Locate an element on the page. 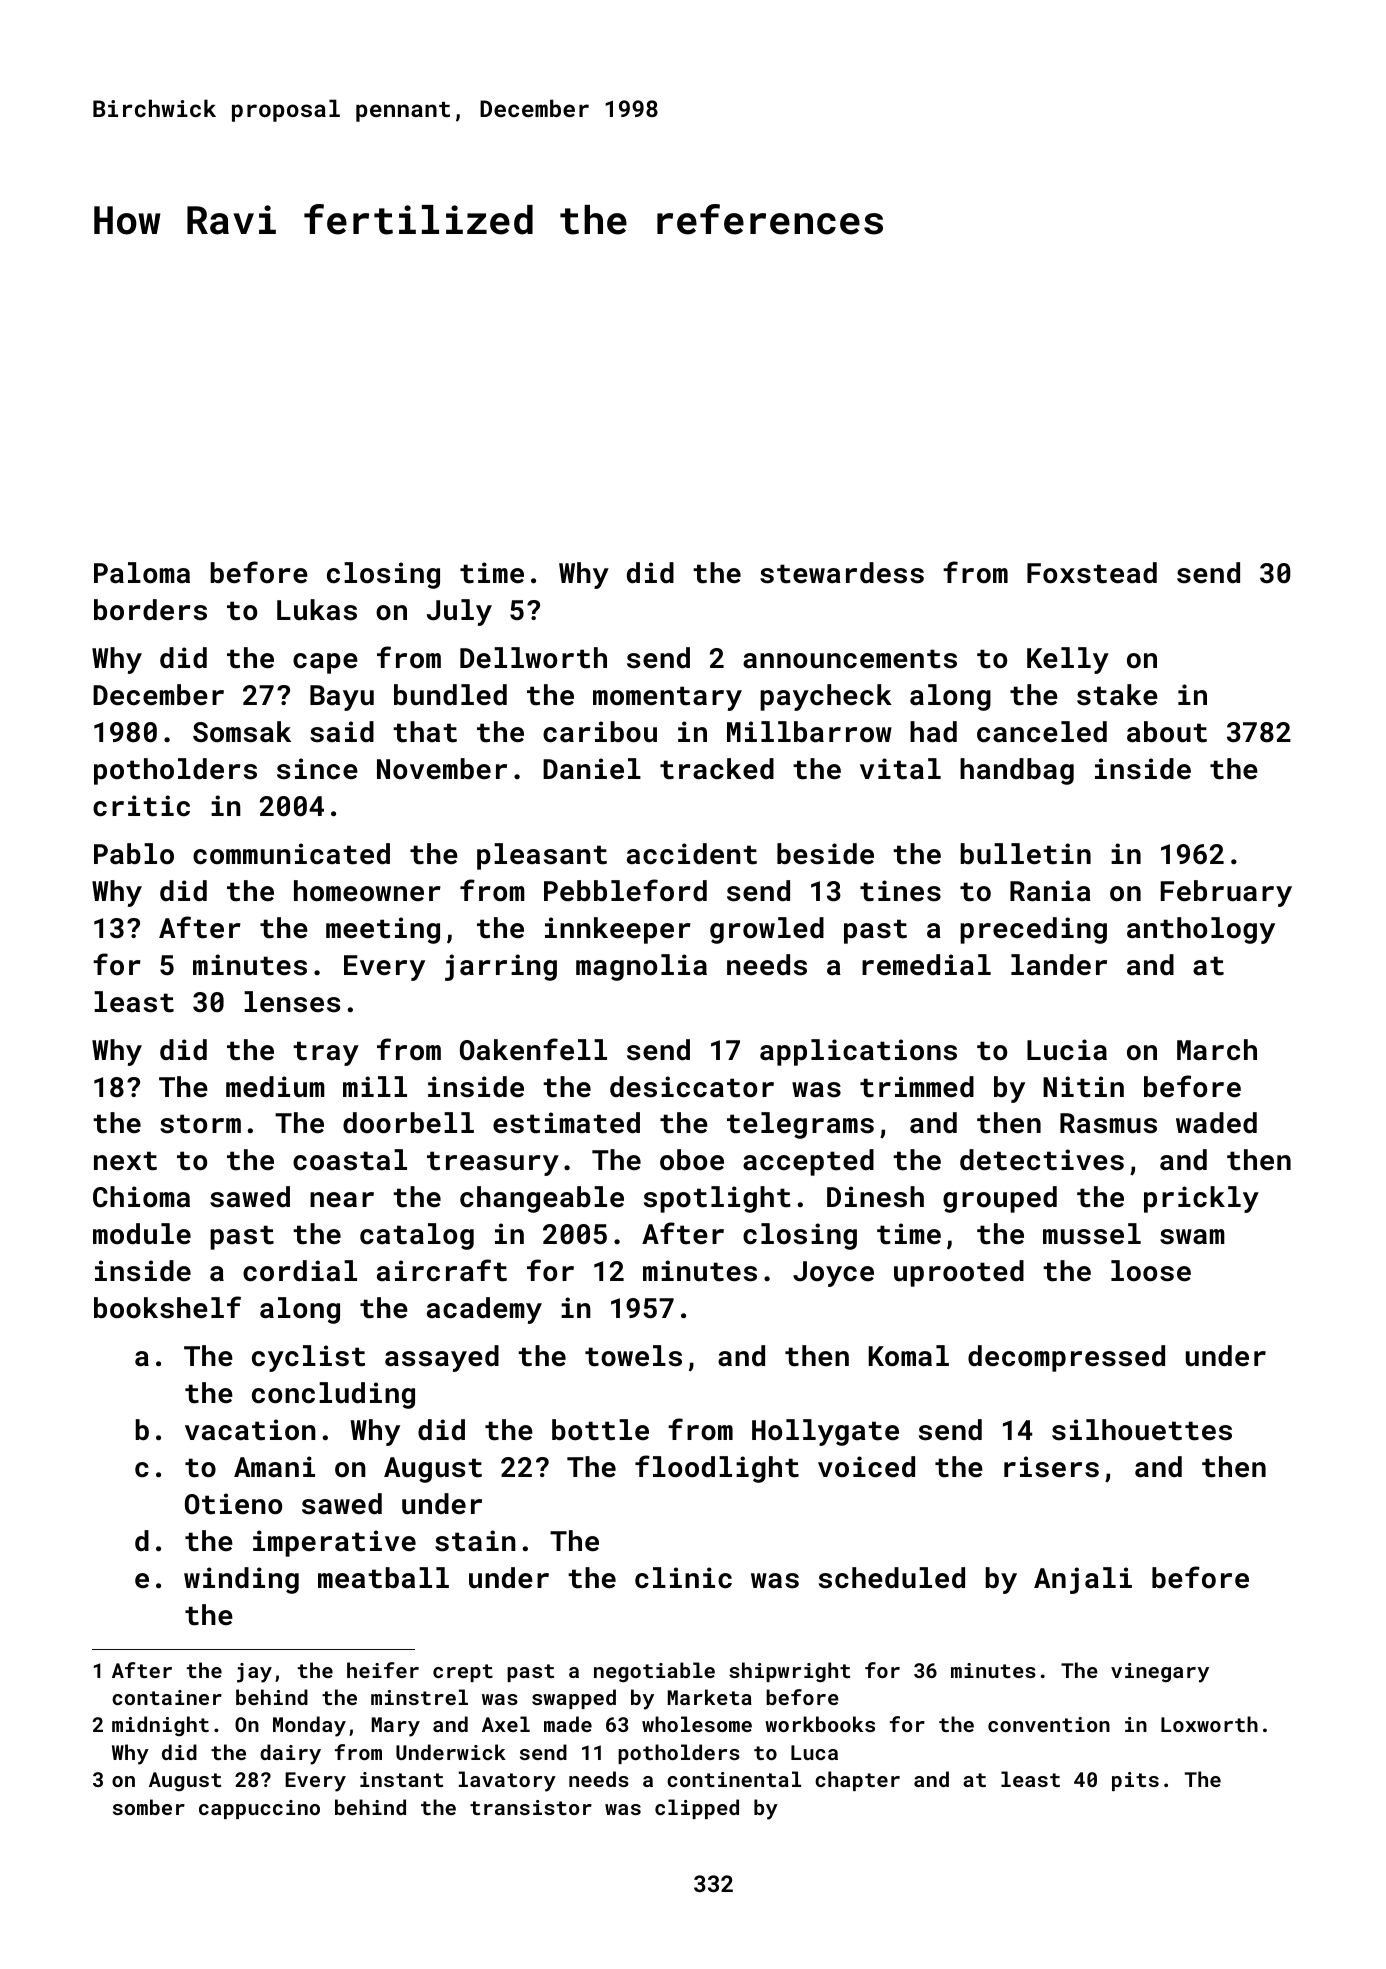  Foxstead is located at coordinates (1092, 573).
